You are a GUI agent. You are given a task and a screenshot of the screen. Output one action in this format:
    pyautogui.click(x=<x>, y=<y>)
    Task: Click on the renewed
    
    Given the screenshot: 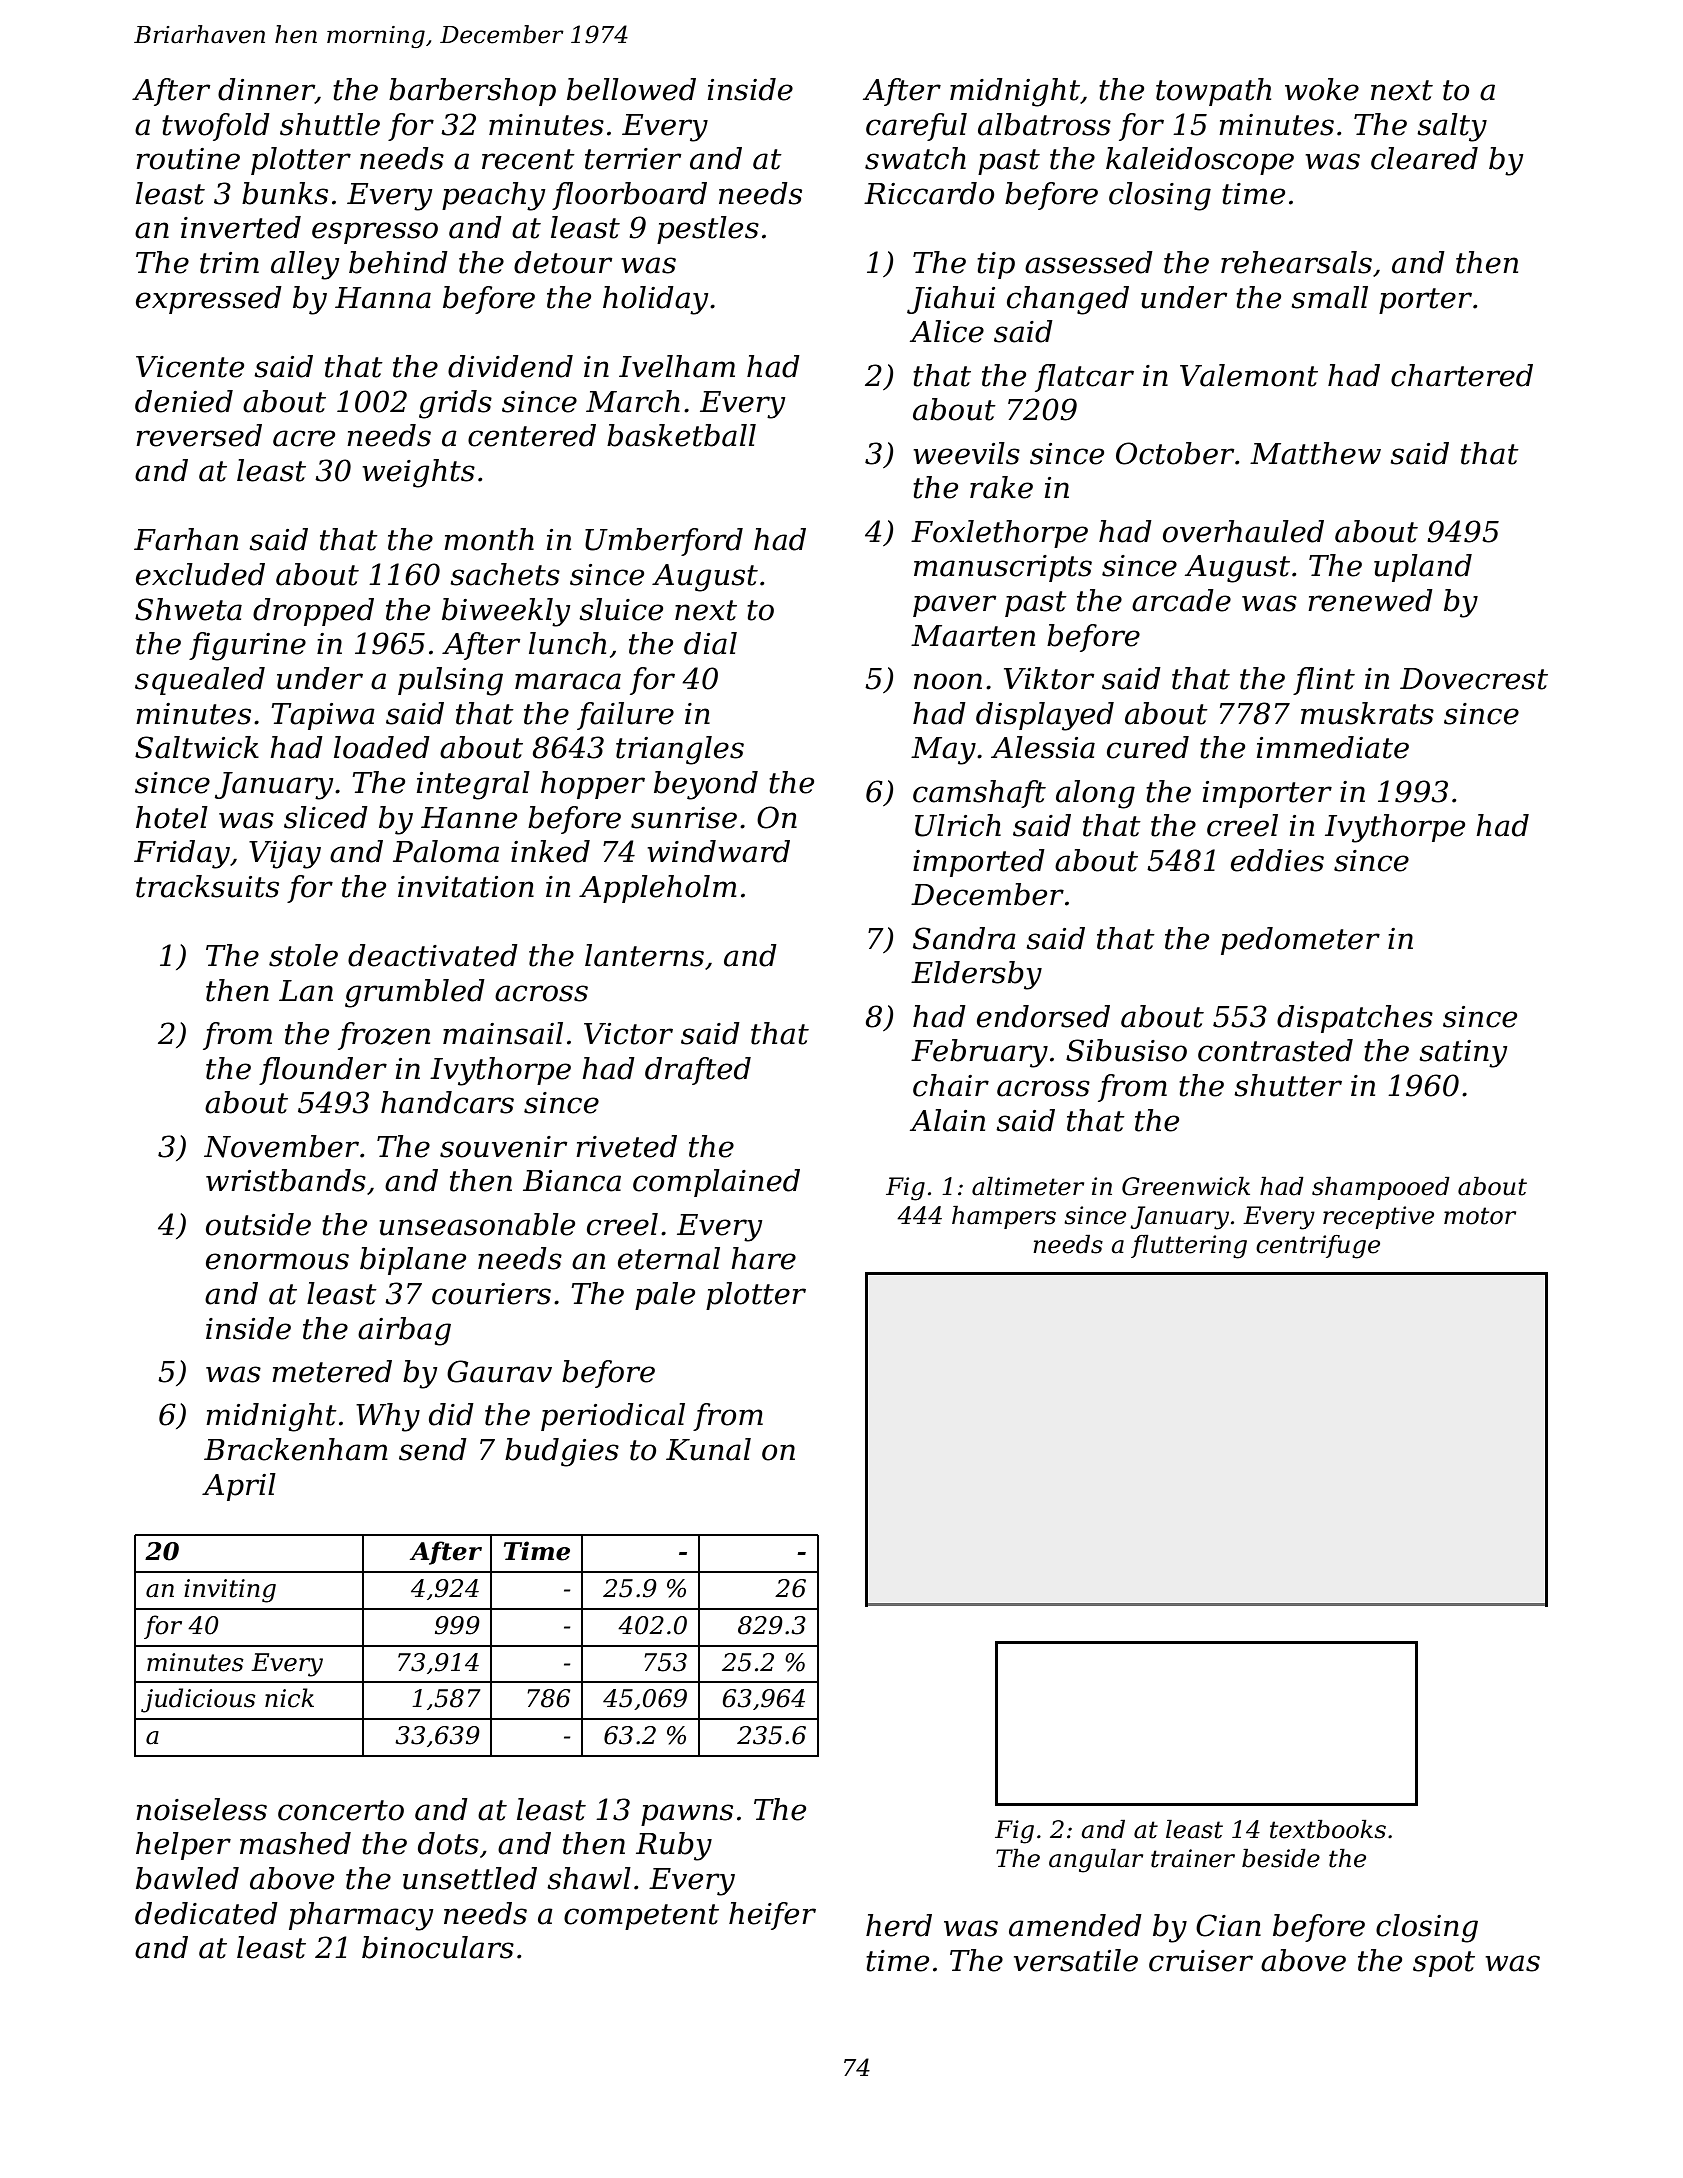 What is the action you would take?
    pyautogui.click(x=1370, y=600)
